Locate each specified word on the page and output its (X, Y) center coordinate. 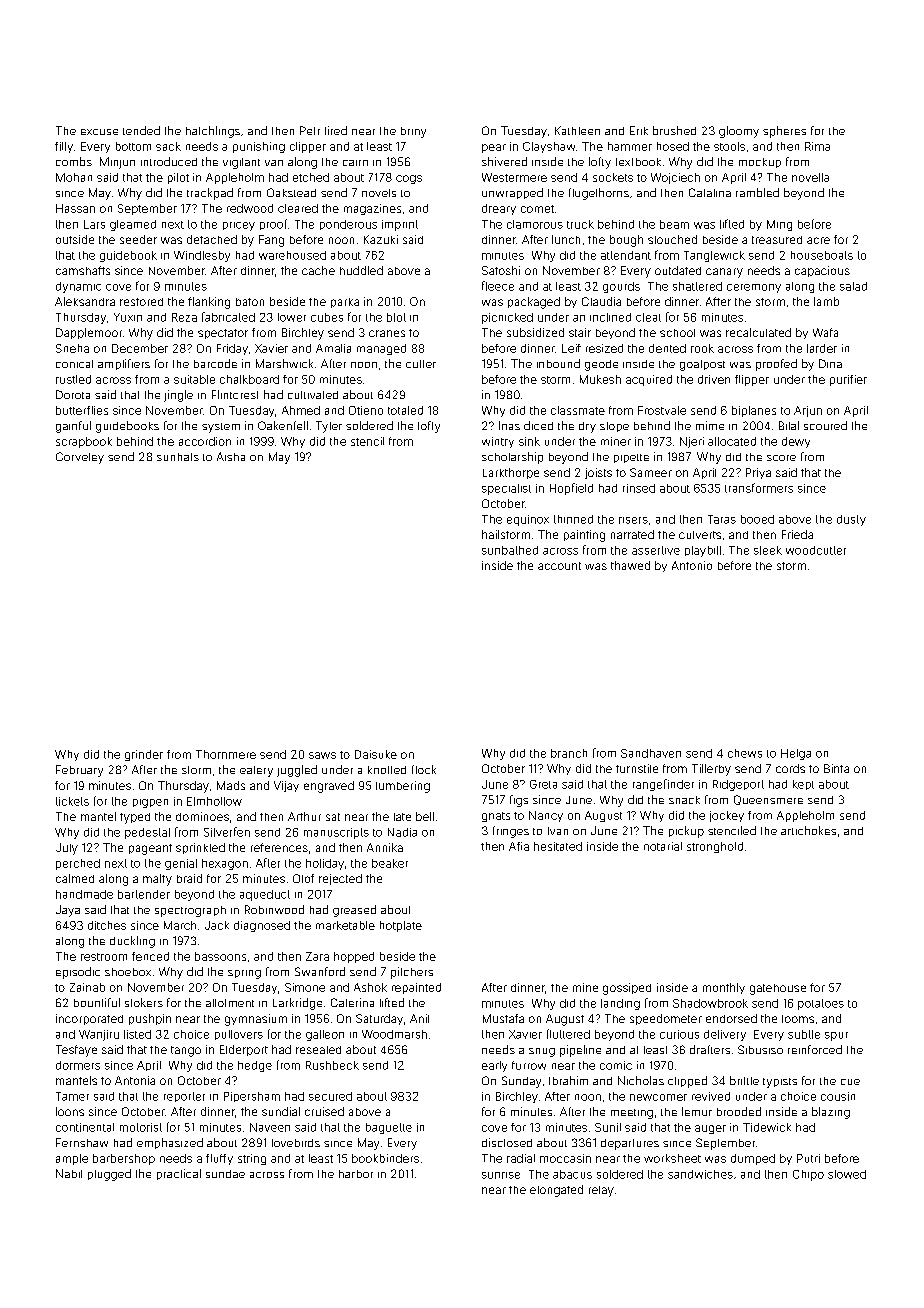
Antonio (692, 565)
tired (336, 130)
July (67, 849)
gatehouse (778, 989)
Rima (817, 146)
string (252, 1159)
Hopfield (571, 489)
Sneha (72, 348)
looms (798, 1019)
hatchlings (213, 132)
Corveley (80, 458)
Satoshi (501, 270)
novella (810, 177)
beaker (390, 863)
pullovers (239, 1035)
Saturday (379, 1019)
